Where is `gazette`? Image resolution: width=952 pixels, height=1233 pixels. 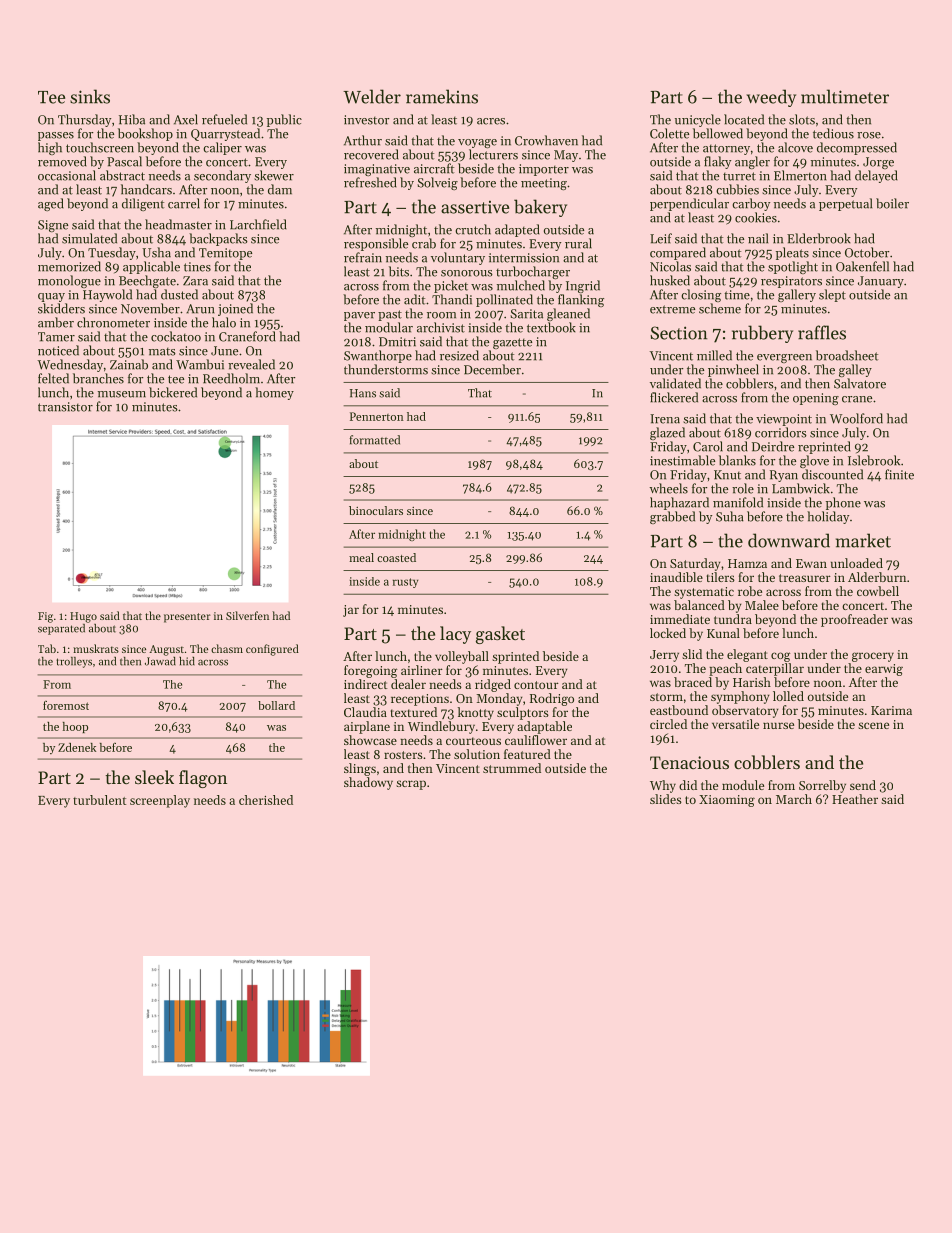 gazette is located at coordinates (512, 343).
